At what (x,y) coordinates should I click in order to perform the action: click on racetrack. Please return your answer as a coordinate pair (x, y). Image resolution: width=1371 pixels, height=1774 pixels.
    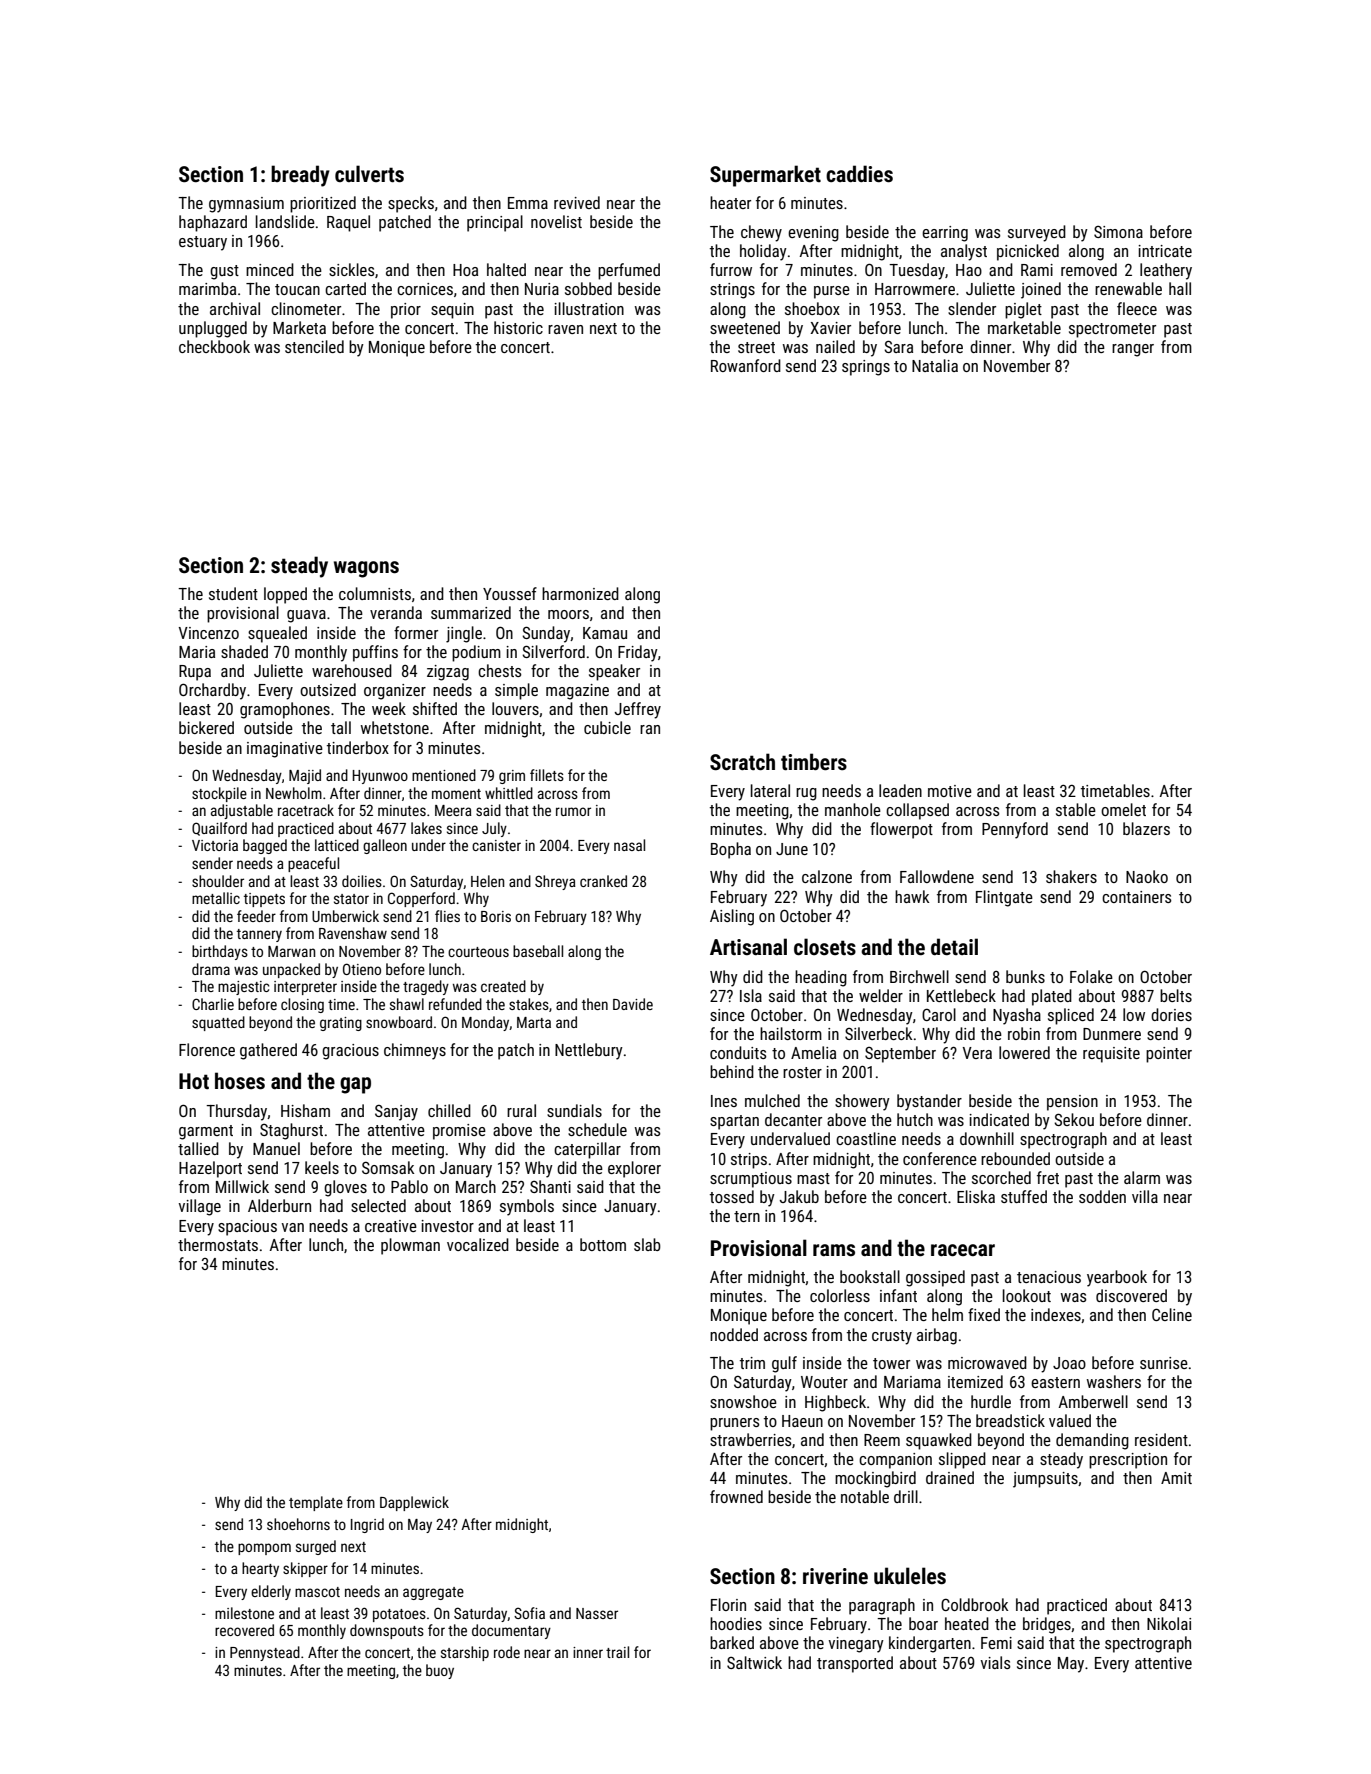
    Looking at the image, I should click on (306, 810).
